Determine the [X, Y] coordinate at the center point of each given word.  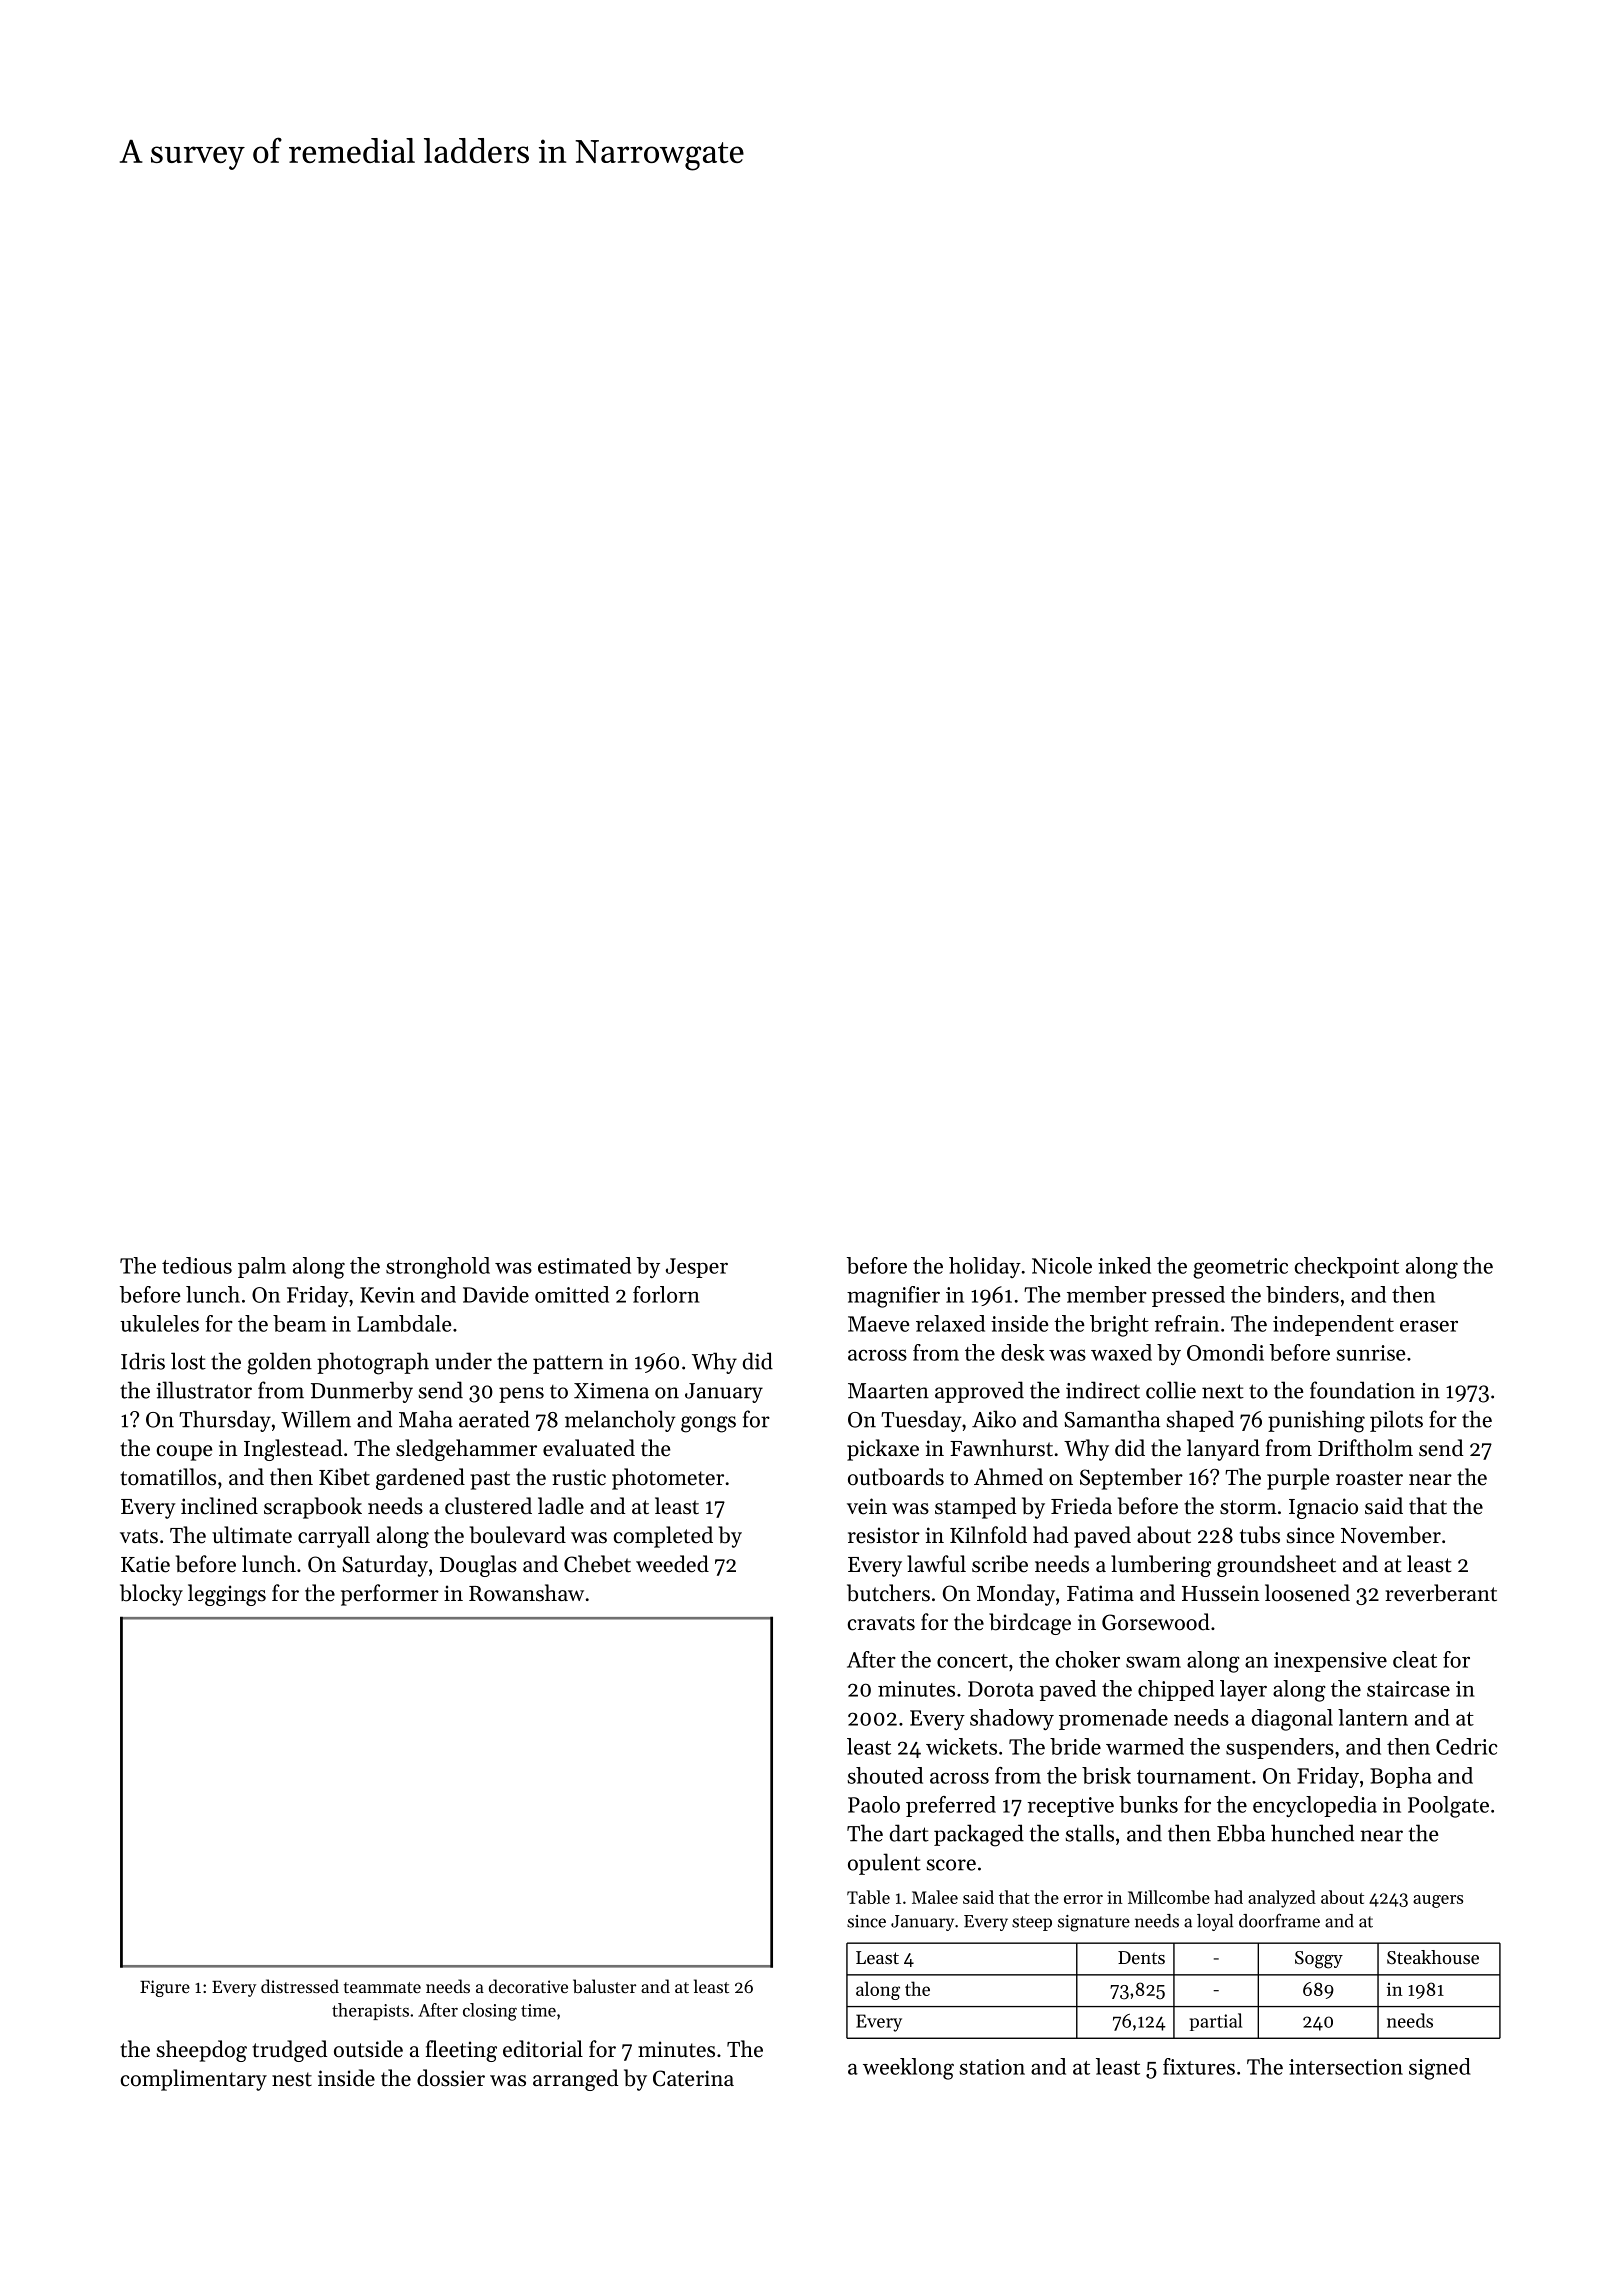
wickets [961, 1746]
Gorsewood [1156, 1622]
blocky [151, 1595]
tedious [197, 1265]
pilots [1396, 1421]
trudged [289, 2051]
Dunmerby [362, 1392]
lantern [1373, 1717]
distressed [300, 1986]
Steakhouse [1433, 1957]
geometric [1240, 1268]
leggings [227, 1595]
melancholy [620, 1421]
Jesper [697, 1268]
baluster [604, 1986]
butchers [888, 1593]
